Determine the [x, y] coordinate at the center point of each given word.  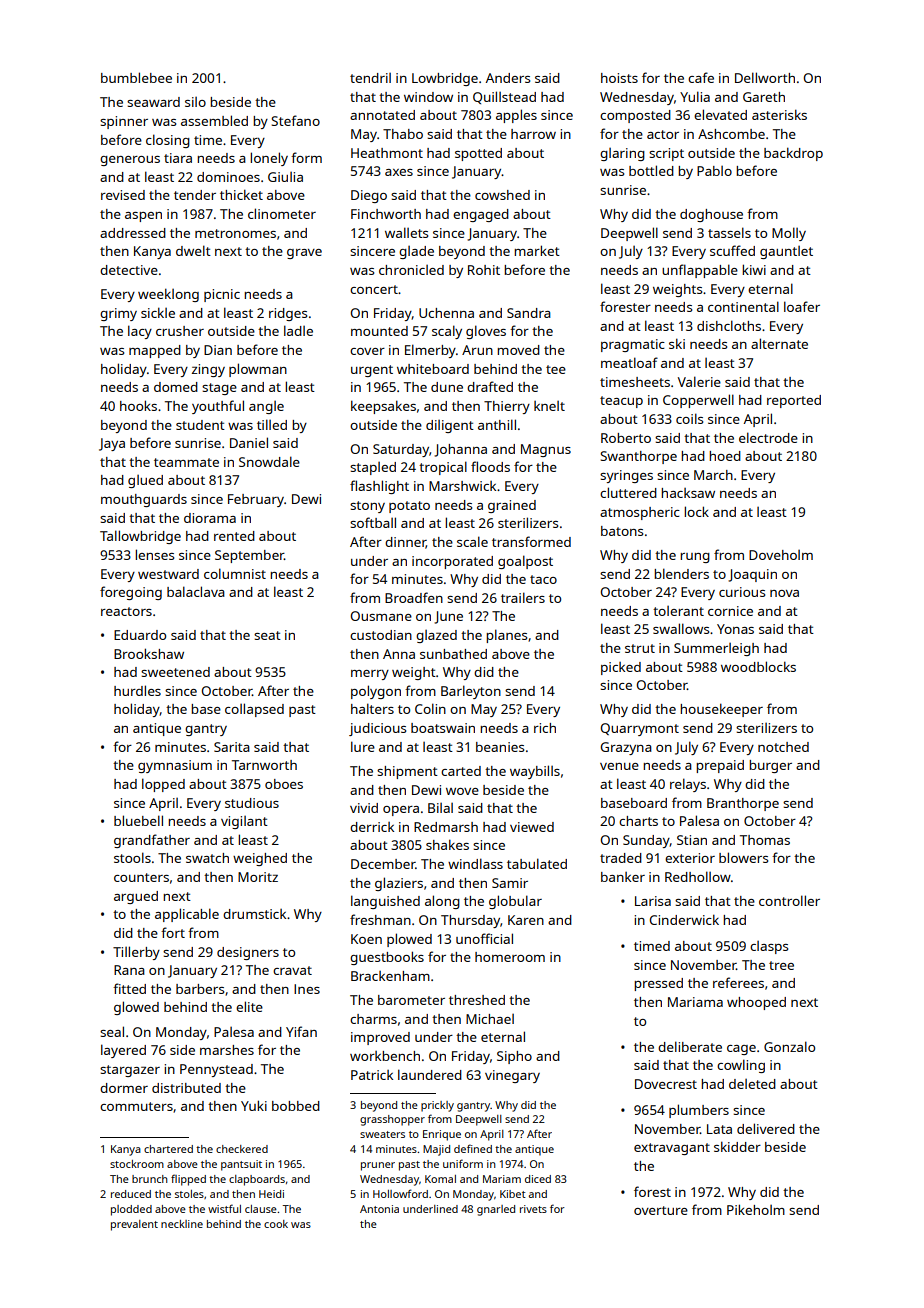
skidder [737, 1146]
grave [304, 254]
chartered [168, 1149]
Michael [490, 1019]
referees [738, 982]
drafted [490, 386]
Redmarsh [446, 827]
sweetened [175, 672]
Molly [789, 234]
